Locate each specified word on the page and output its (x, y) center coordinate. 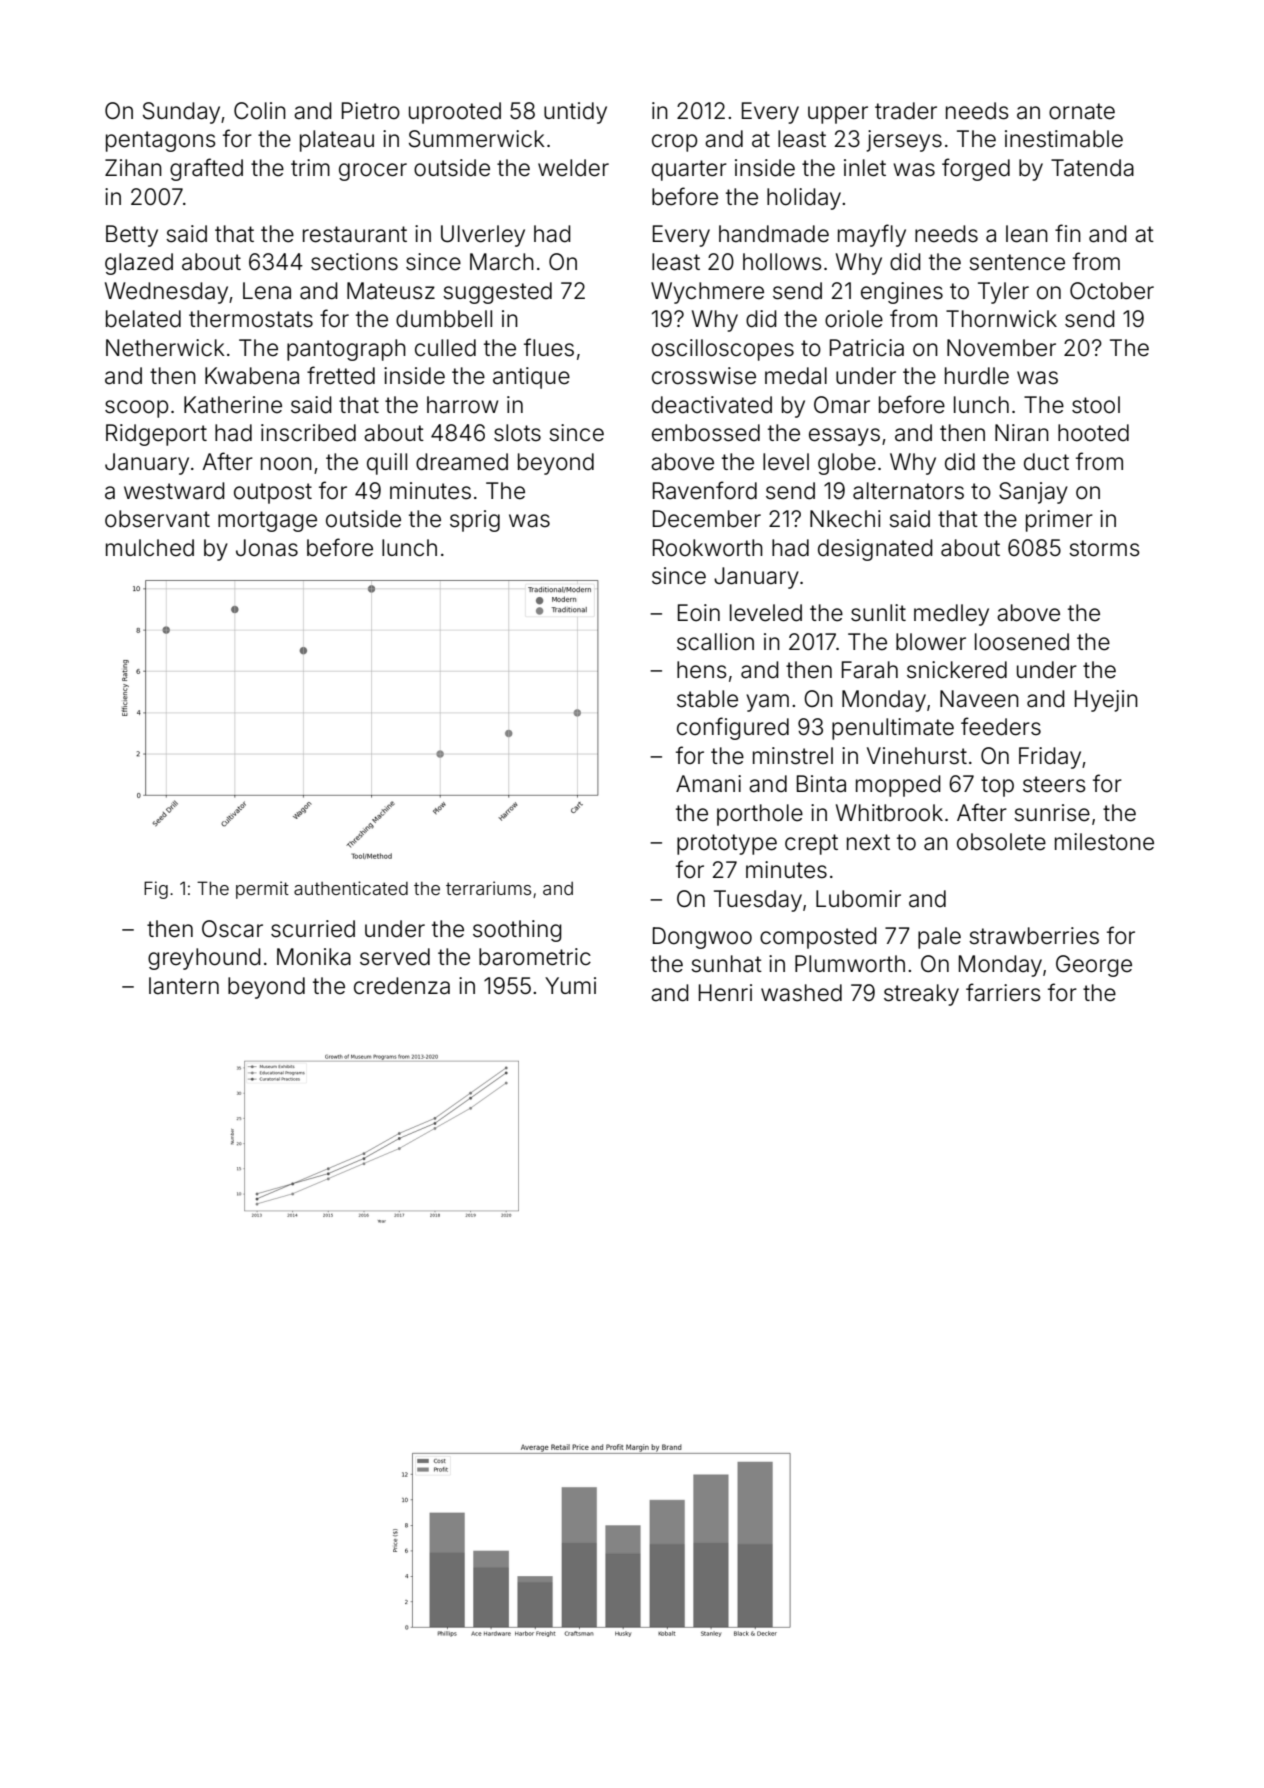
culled (445, 348)
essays (844, 437)
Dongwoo (702, 938)
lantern (184, 986)
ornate (1082, 111)
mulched (150, 548)
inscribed (308, 433)
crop (674, 143)
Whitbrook (889, 813)
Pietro (371, 111)
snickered (957, 670)
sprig (475, 521)
